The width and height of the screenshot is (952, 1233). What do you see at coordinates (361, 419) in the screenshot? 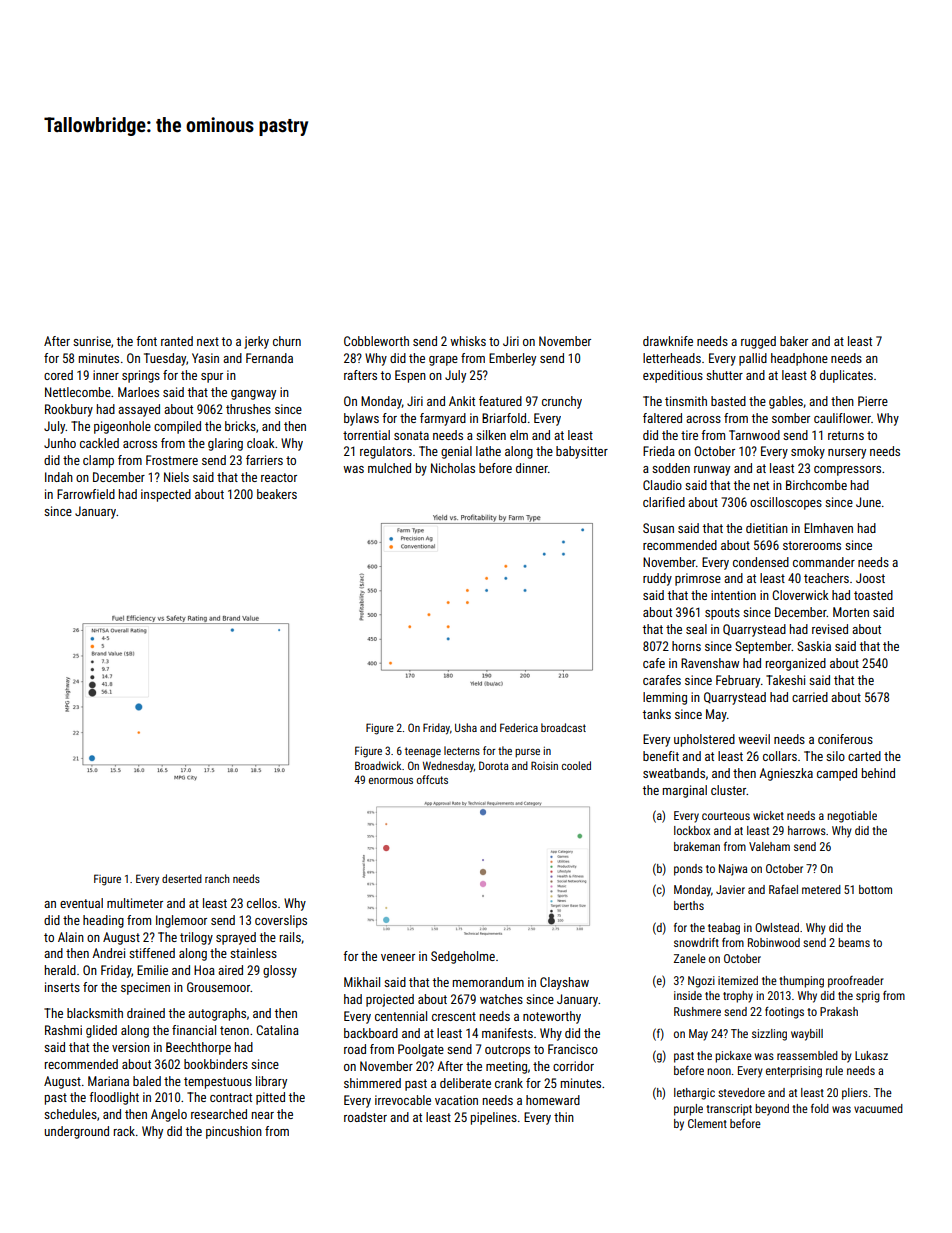
I see `bylaws` at bounding box center [361, 419].
